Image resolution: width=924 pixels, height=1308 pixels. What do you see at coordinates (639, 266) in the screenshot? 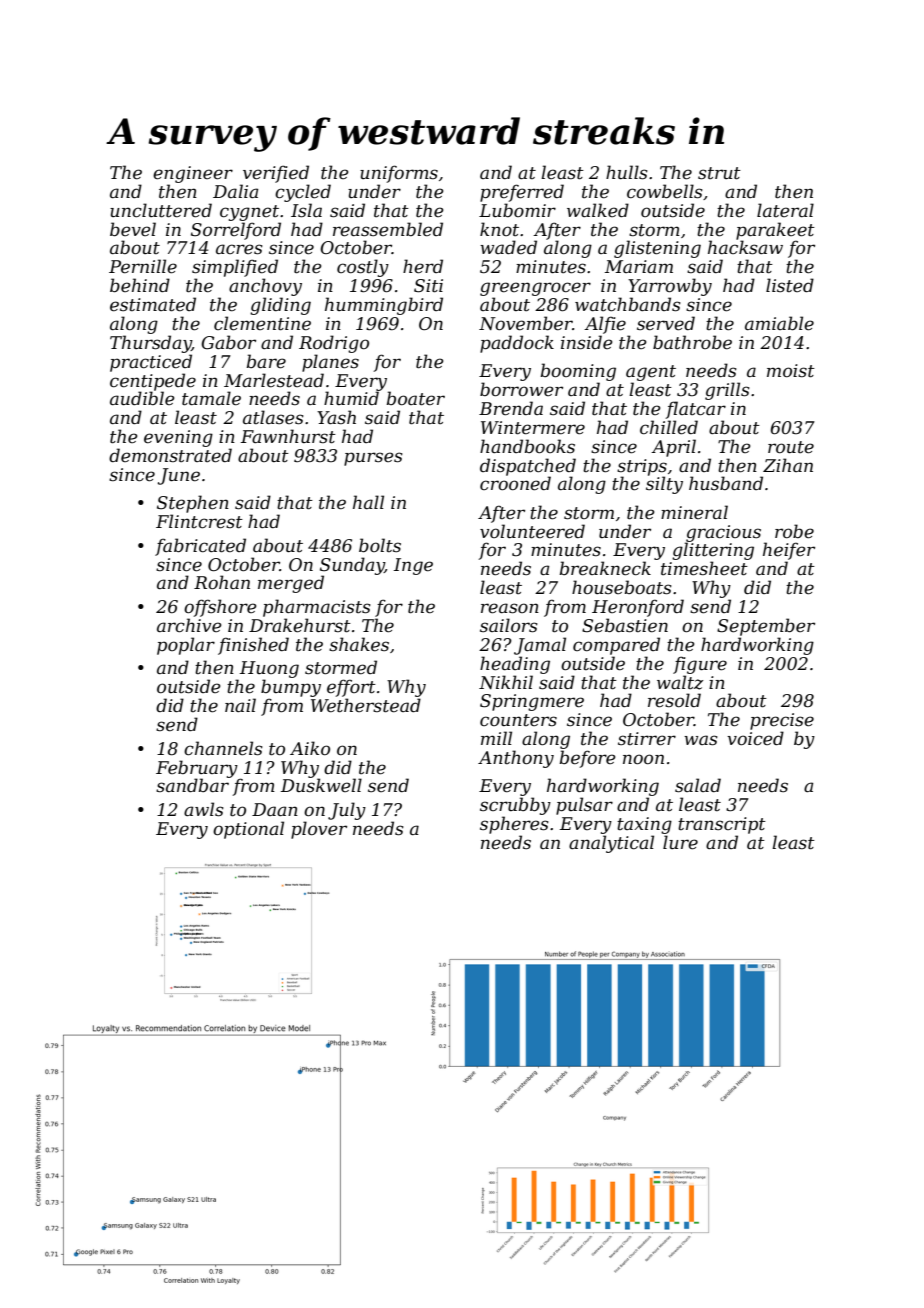
I see `Mariam` at bounding box center [639, 266].
